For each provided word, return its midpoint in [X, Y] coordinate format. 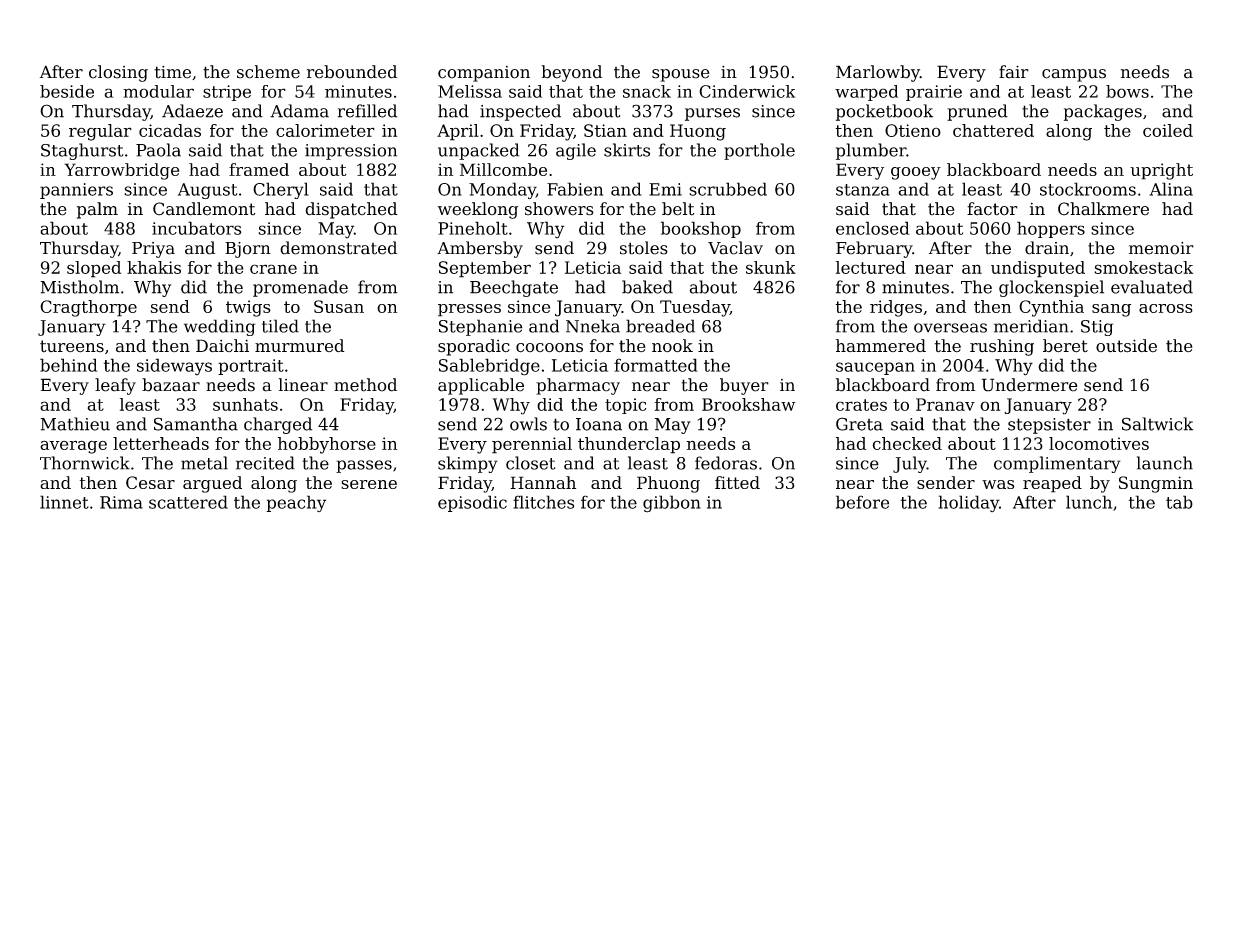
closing [118, 73]
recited [265, 463]
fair [1014, 72]
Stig [1097, 328]
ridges [896, 308]
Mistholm [79, 287]
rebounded [352, 72]
